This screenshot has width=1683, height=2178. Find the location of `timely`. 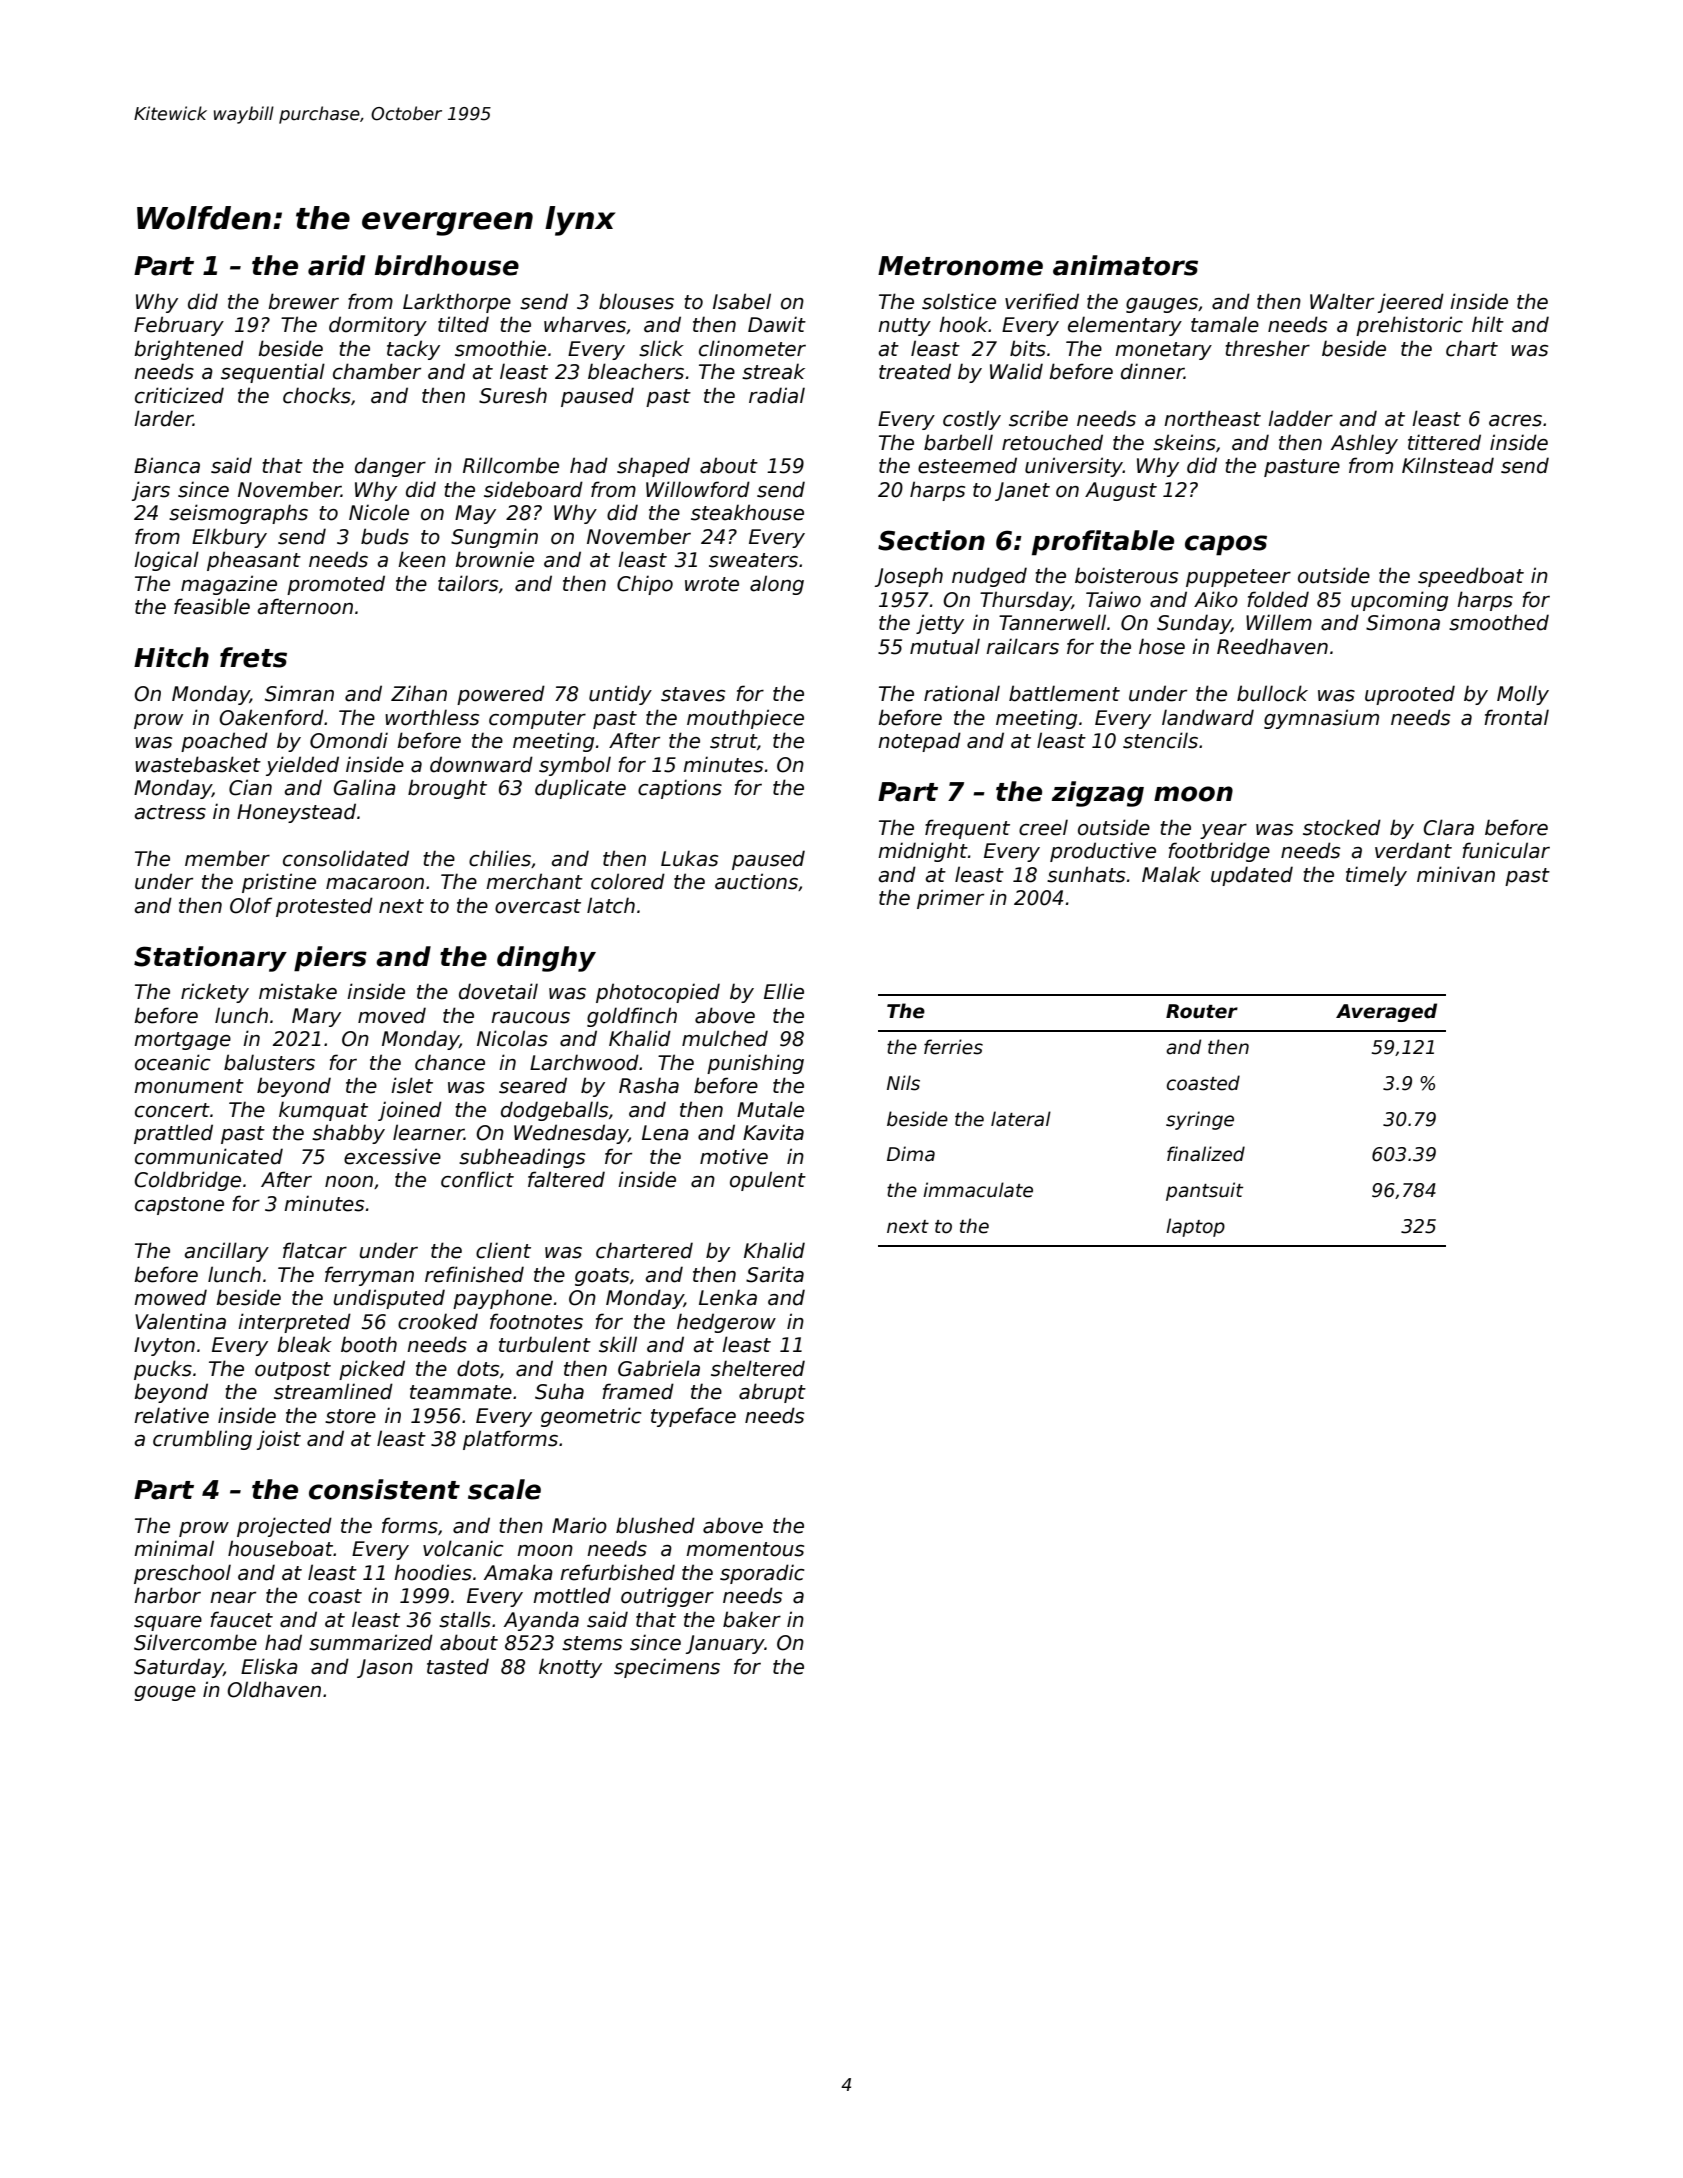

timely is located at coordinates (1376, 876).
